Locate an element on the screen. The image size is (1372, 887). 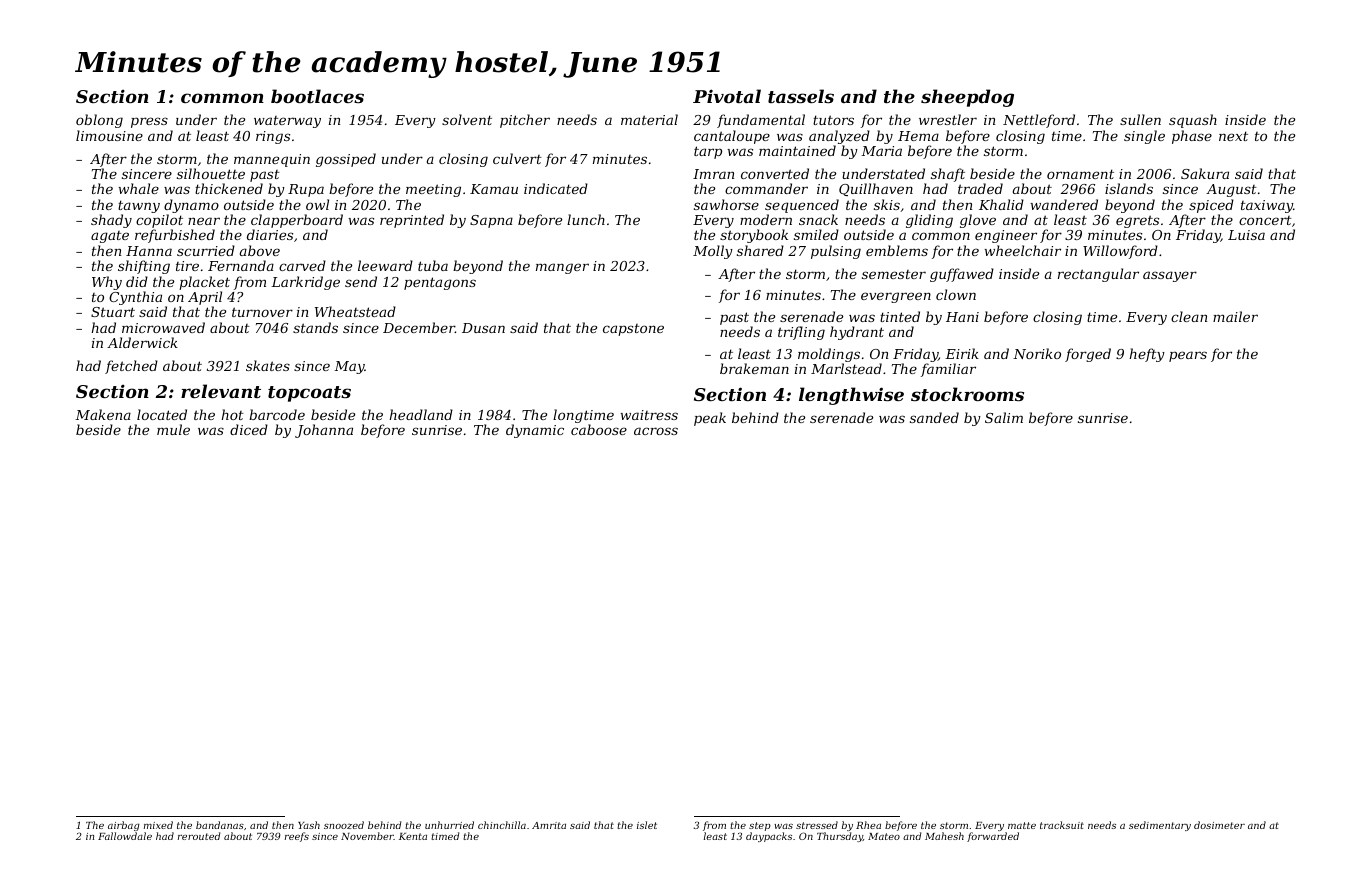
Rhea is located at coordinates (868, 825).
